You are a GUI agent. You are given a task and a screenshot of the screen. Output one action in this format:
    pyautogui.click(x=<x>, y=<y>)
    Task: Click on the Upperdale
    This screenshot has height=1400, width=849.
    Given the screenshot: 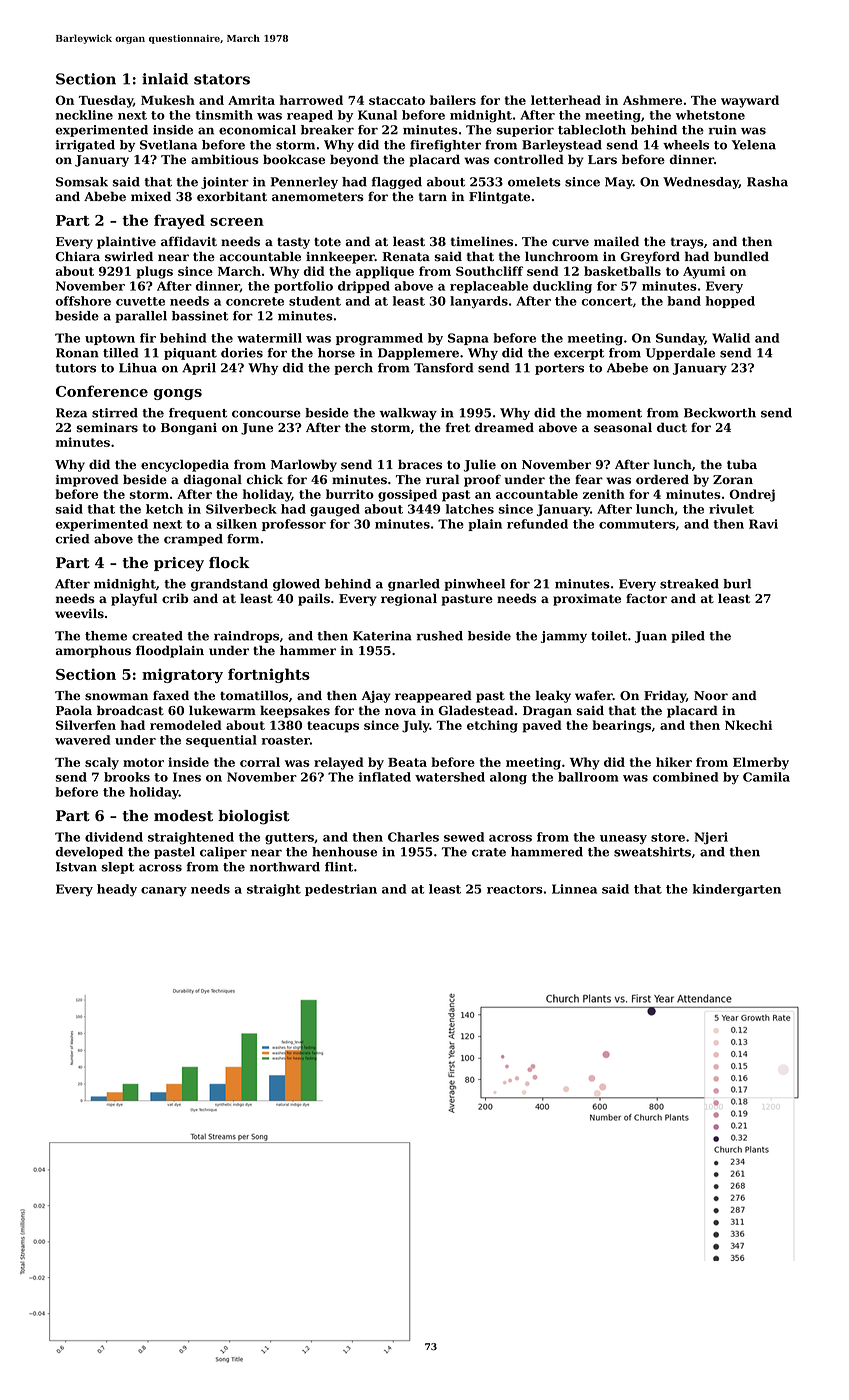 What is the action you would take?
    pyautogui.click(x=680, y=354)
